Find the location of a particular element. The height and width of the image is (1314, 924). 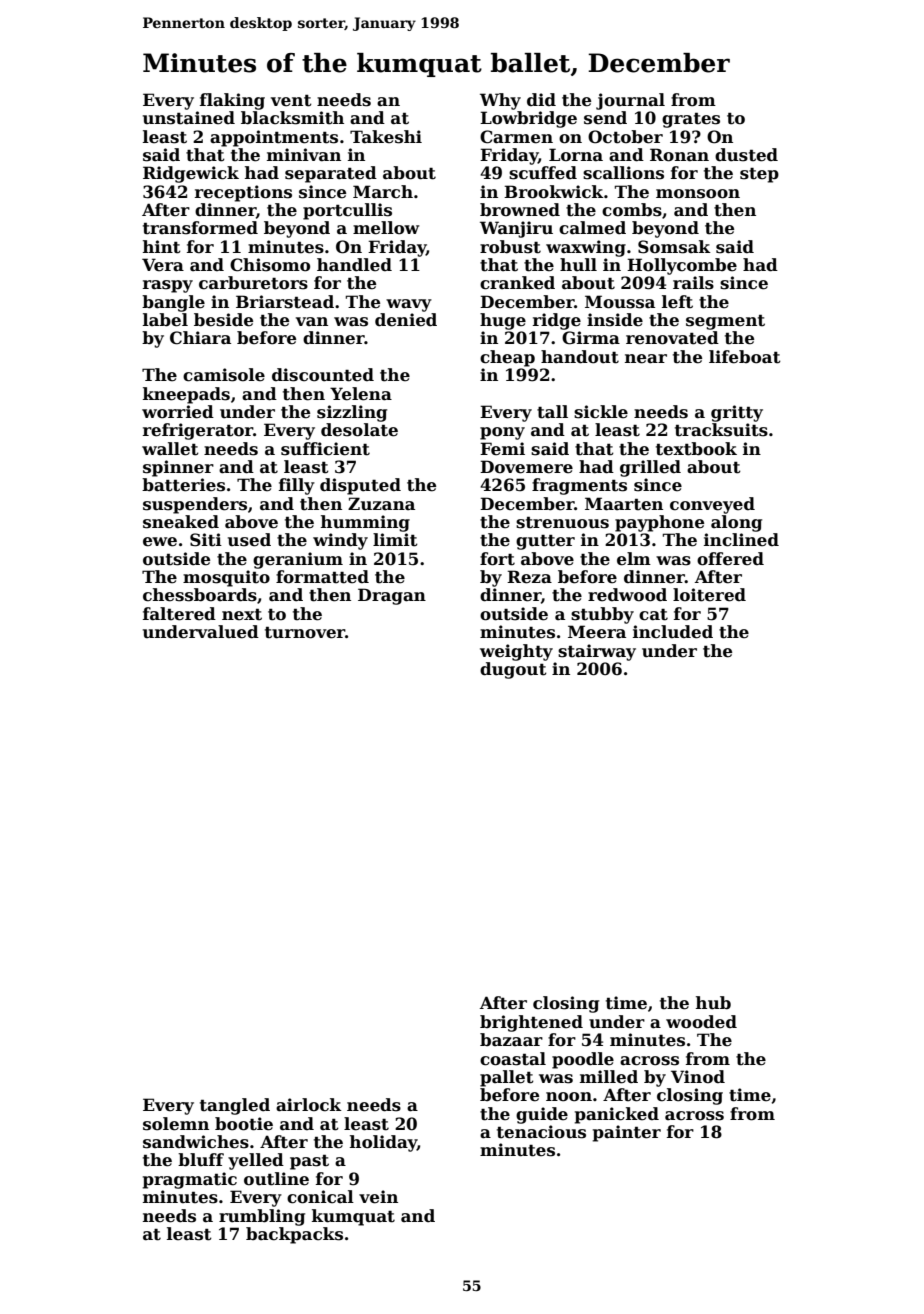

tangled is located at coordinates (235, 1106).
